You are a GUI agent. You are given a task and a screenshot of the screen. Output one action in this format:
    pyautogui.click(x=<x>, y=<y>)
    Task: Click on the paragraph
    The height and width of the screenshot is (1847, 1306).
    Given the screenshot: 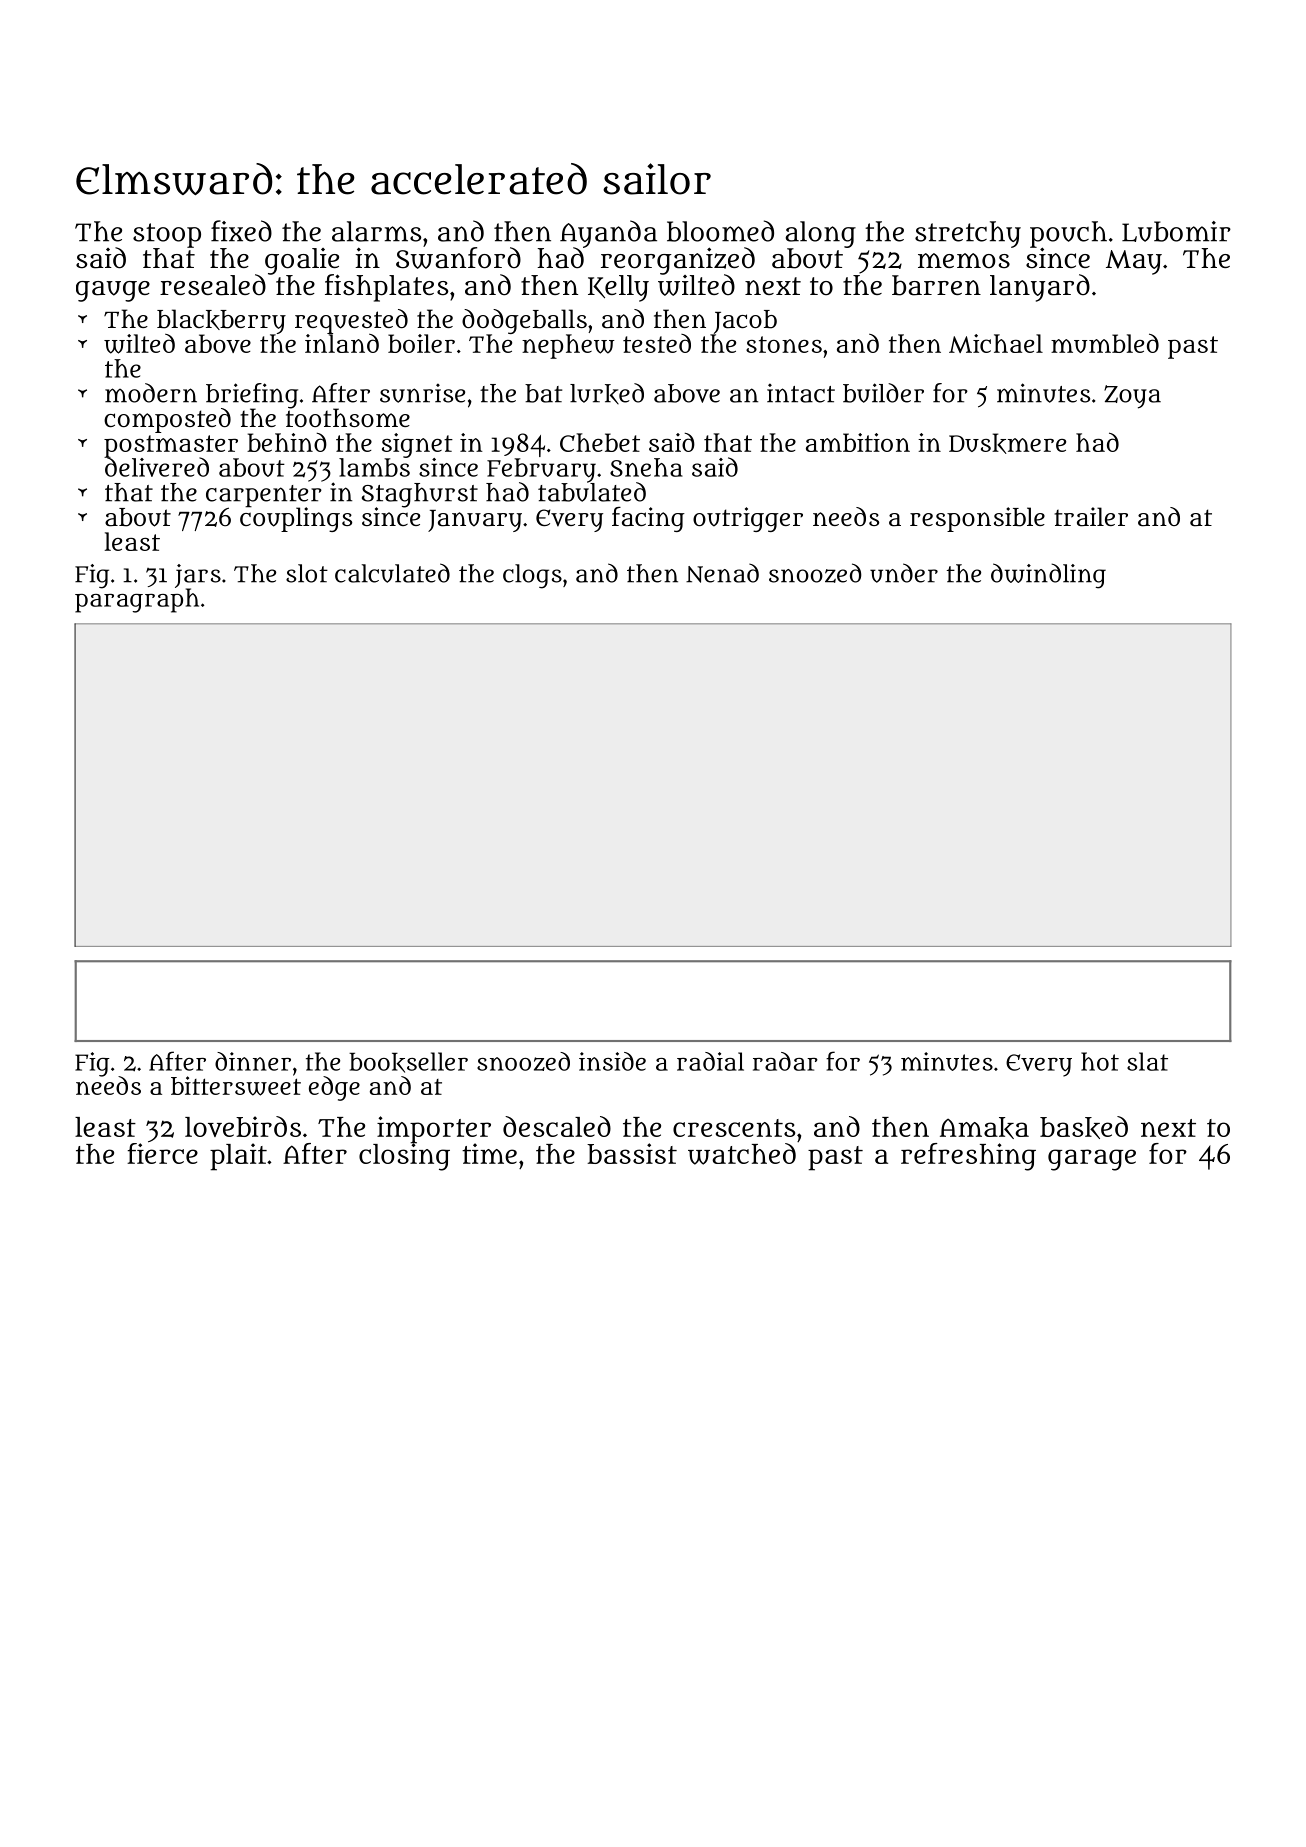 What is the action you would take?
    pyautogui.click(x=137, y=600)
